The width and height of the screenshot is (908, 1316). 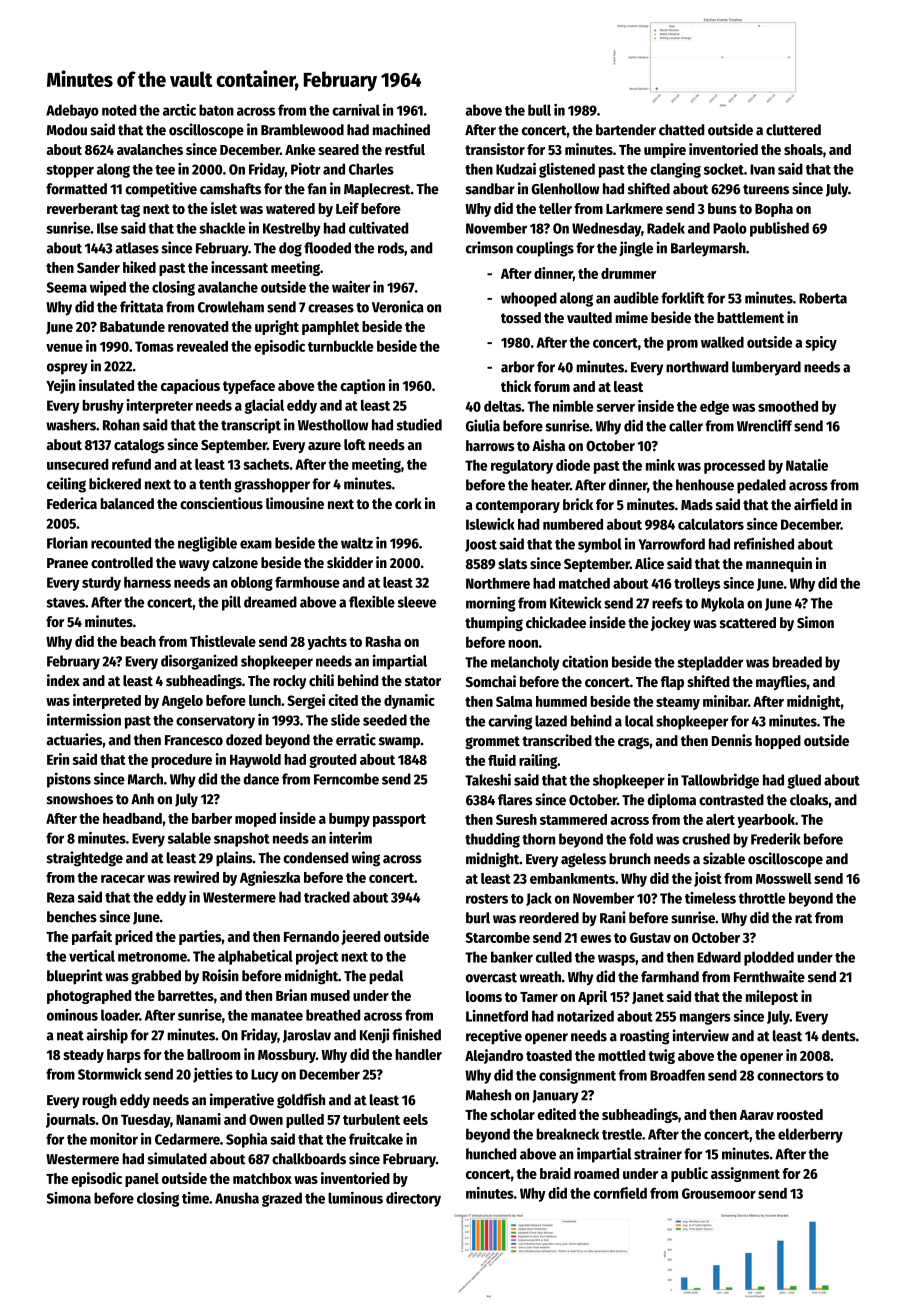 What do you see at coordinates (324, 446) in the screenshot?
I see `azure` at bounding box center [324, 446].
